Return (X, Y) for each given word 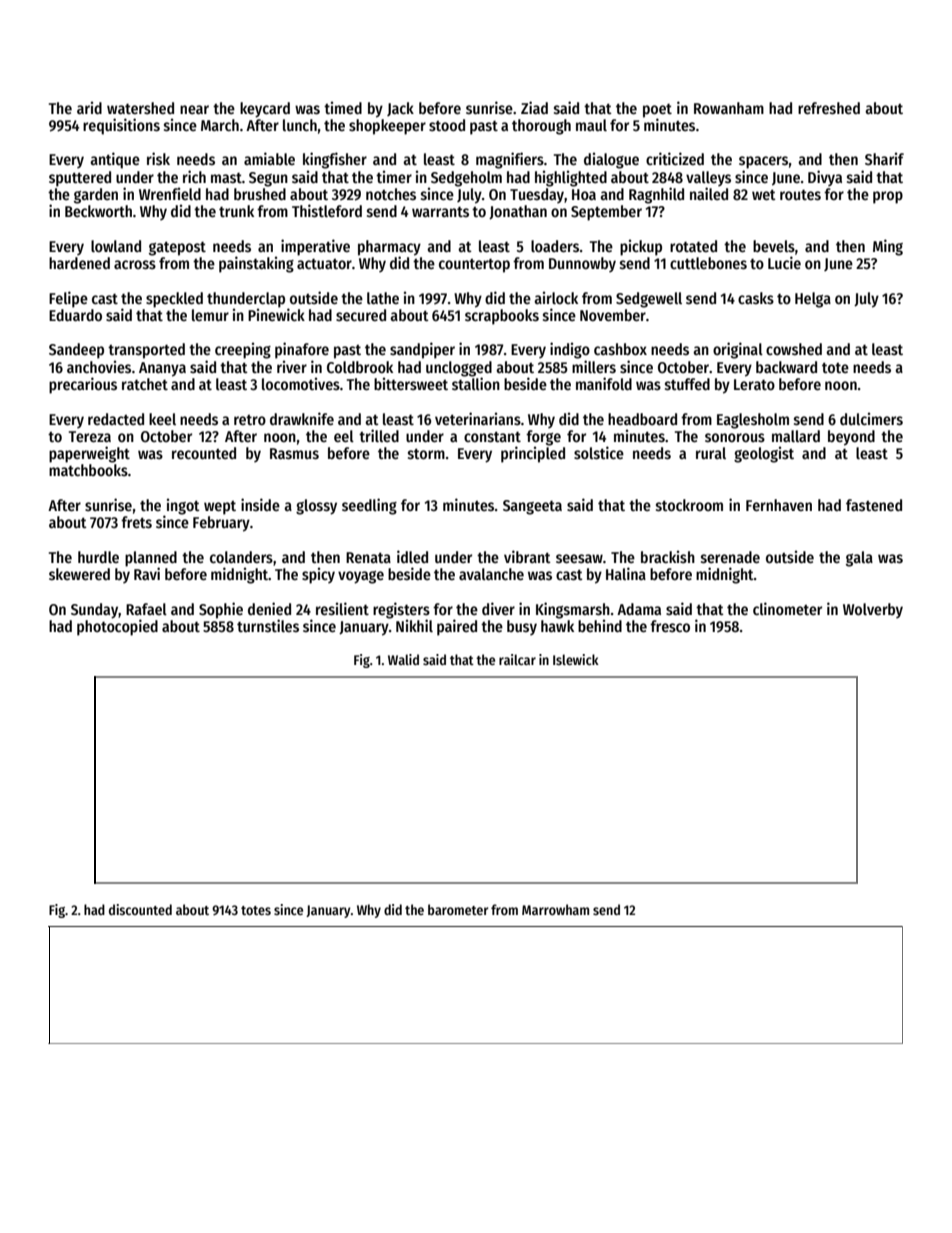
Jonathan (518, 212)
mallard (796, 436)
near (194, 109)
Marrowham (555, 909)
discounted (140, 909)
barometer (458, 909)
